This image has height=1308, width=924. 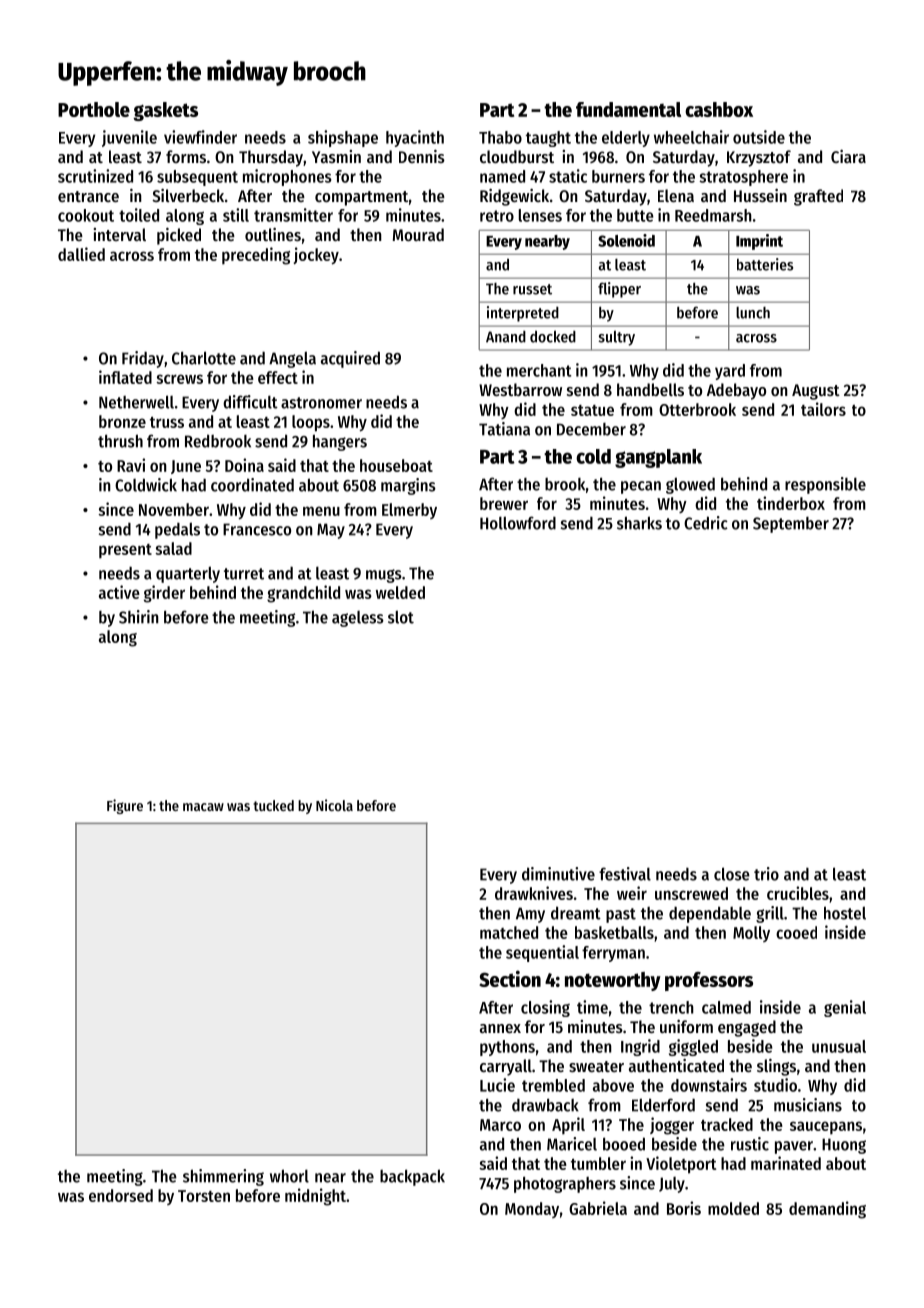 What do you see at coordinates (143, 359) in the image?
I see `Friday` at bounding box center [143, 359].
